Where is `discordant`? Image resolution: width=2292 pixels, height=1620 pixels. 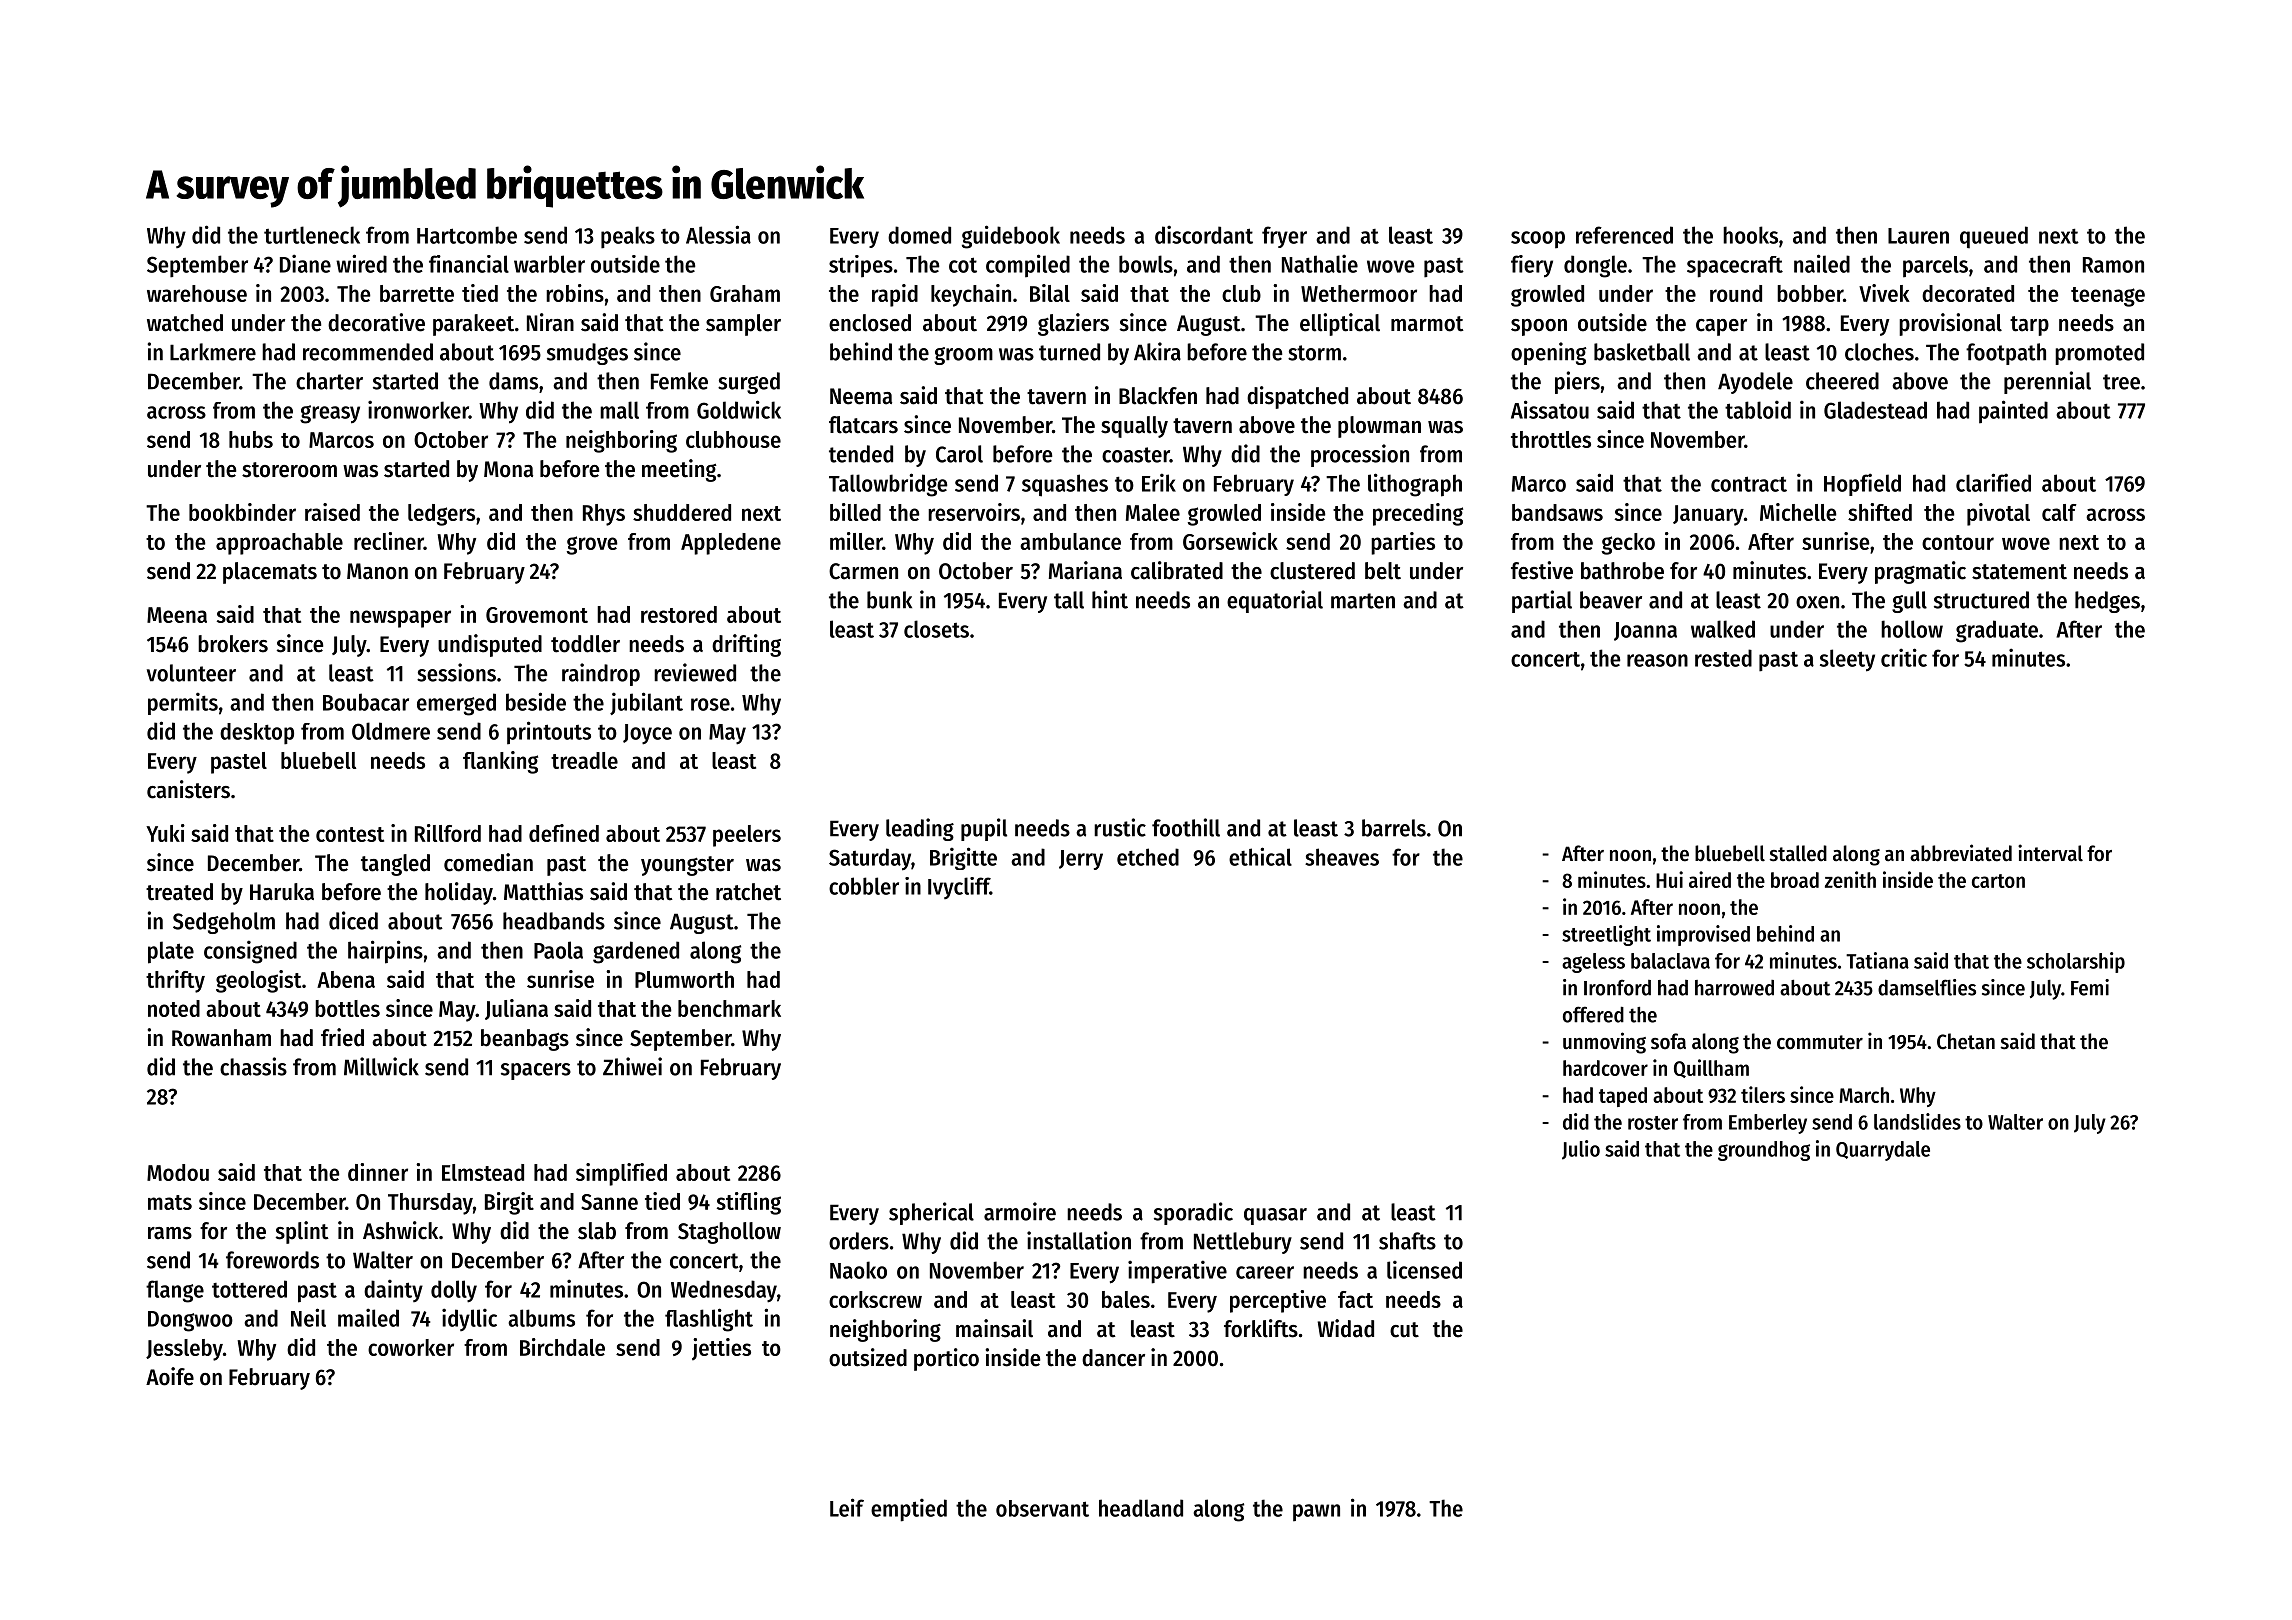
discordant is located at coordinates (1204, 234).
